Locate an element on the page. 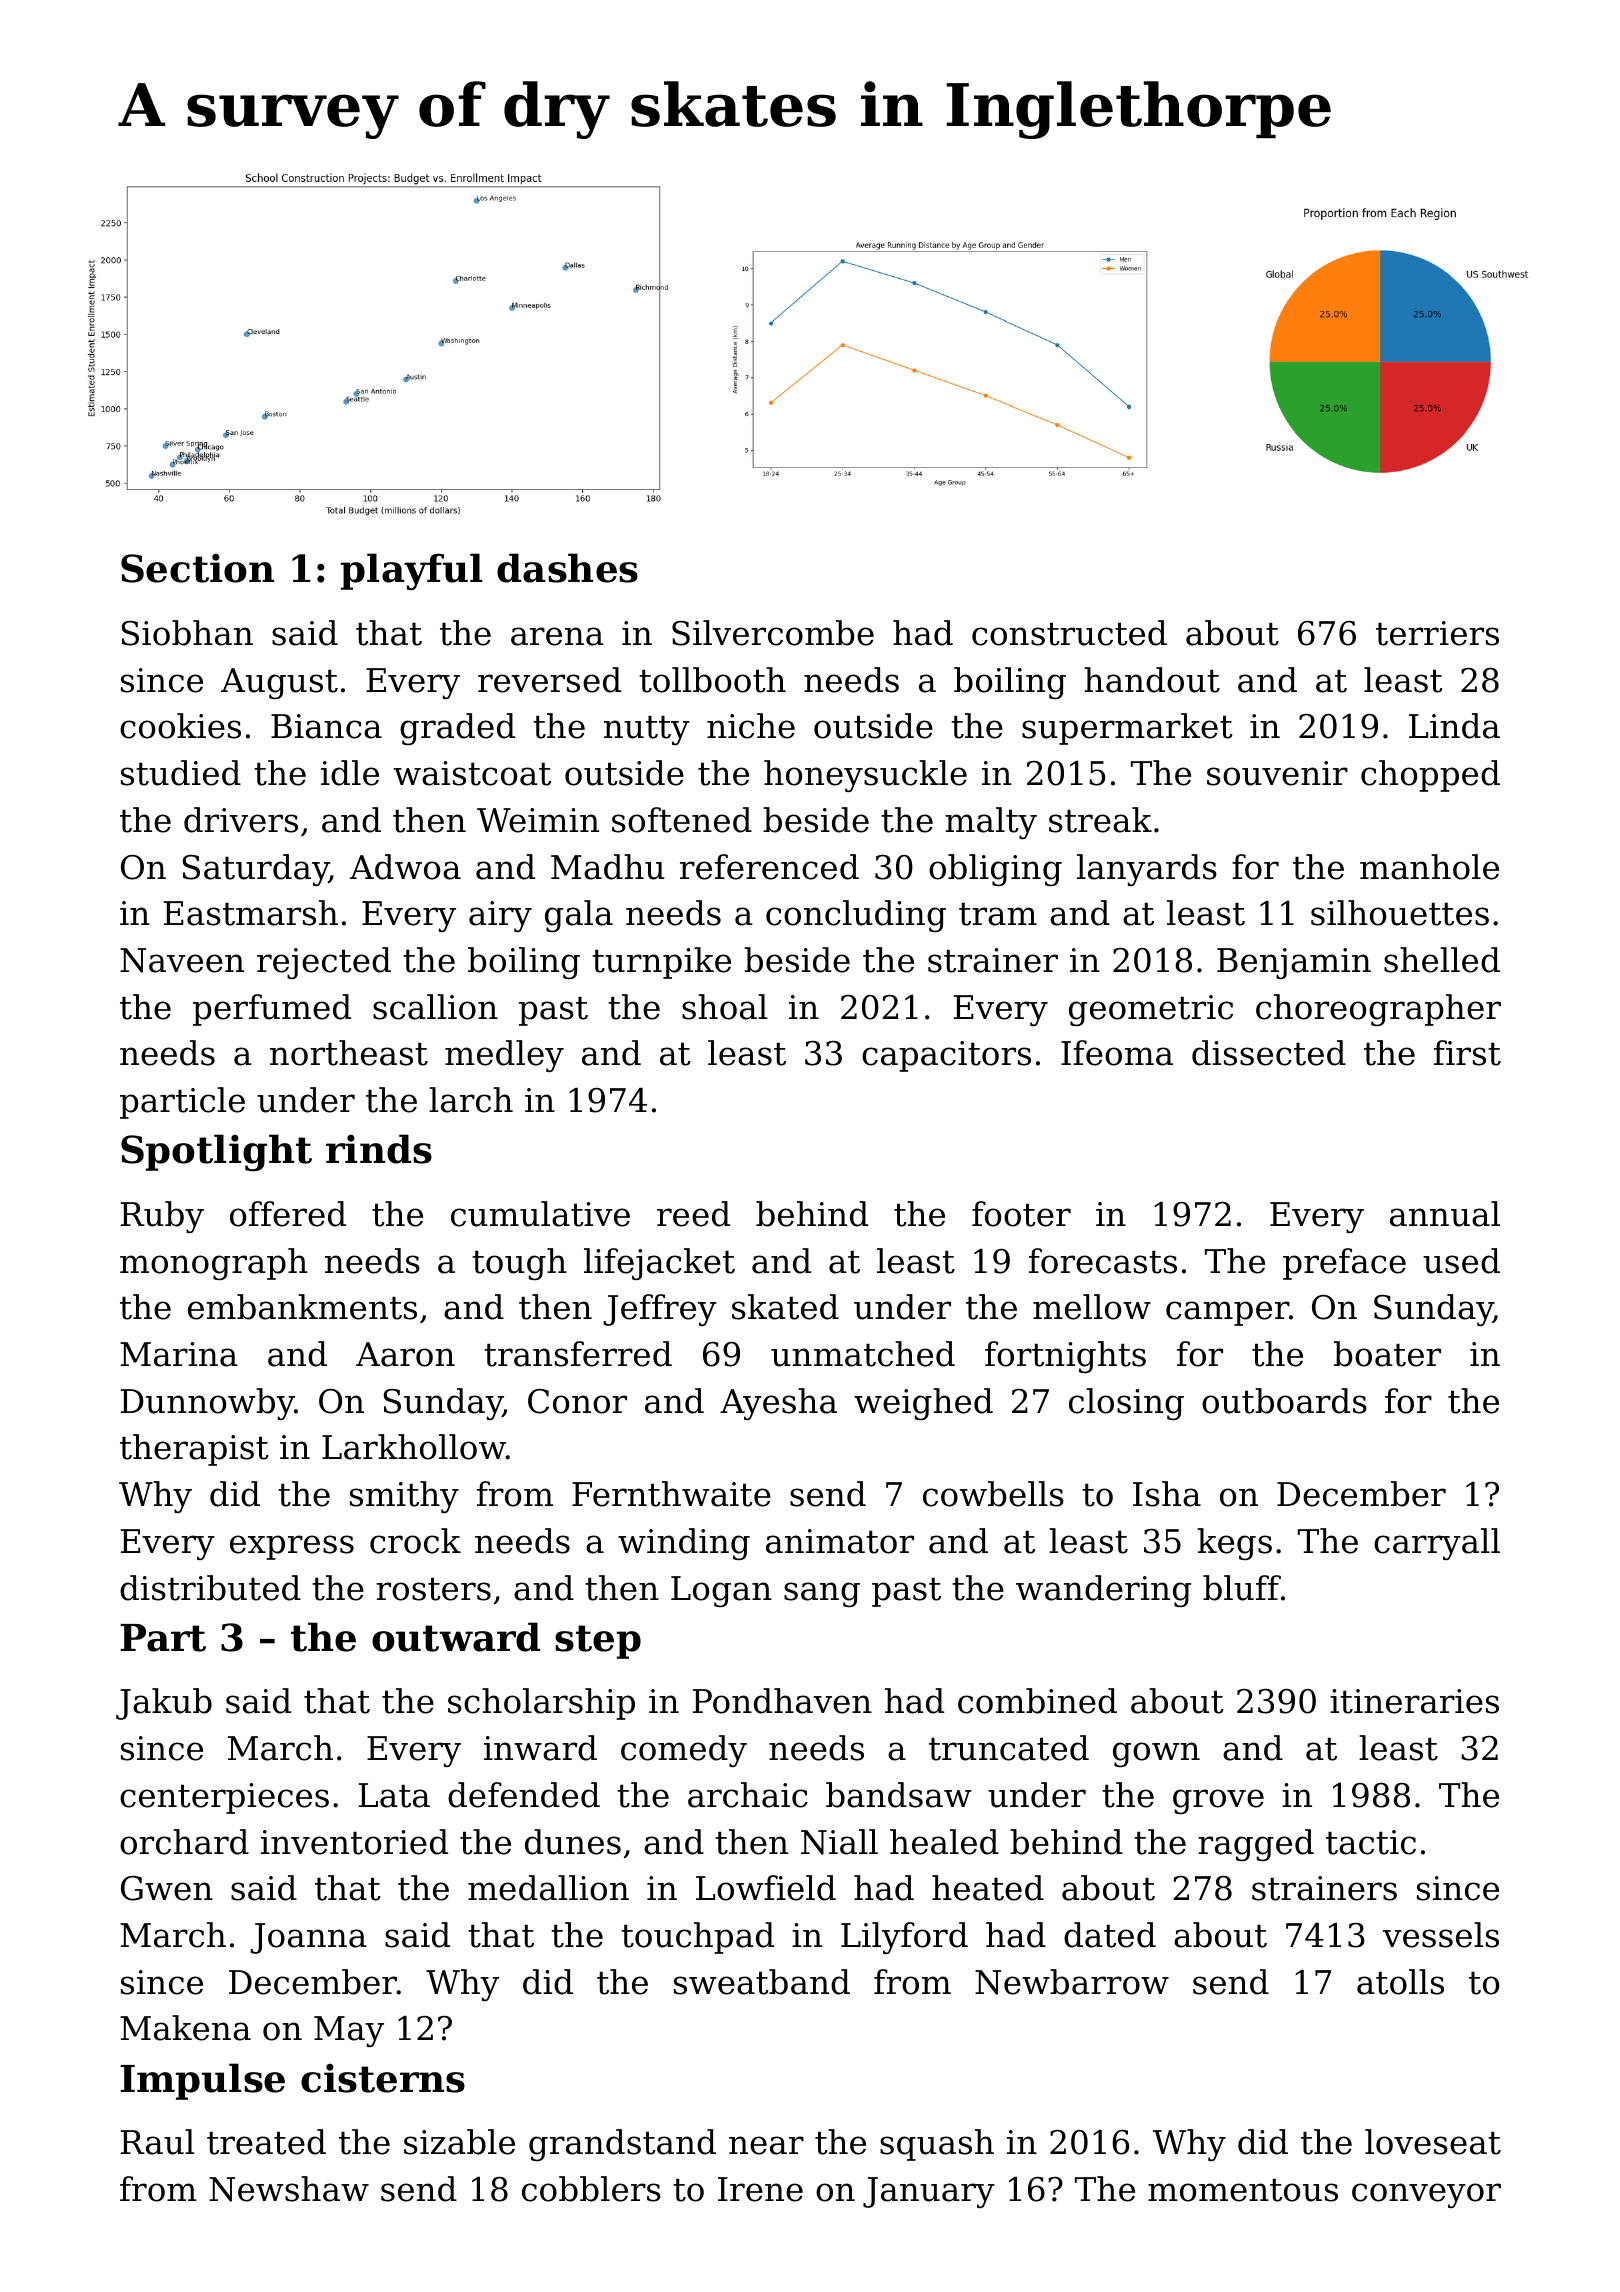 The image size is (1620, 2292). manhole is located at coordinates (1429, 867).
